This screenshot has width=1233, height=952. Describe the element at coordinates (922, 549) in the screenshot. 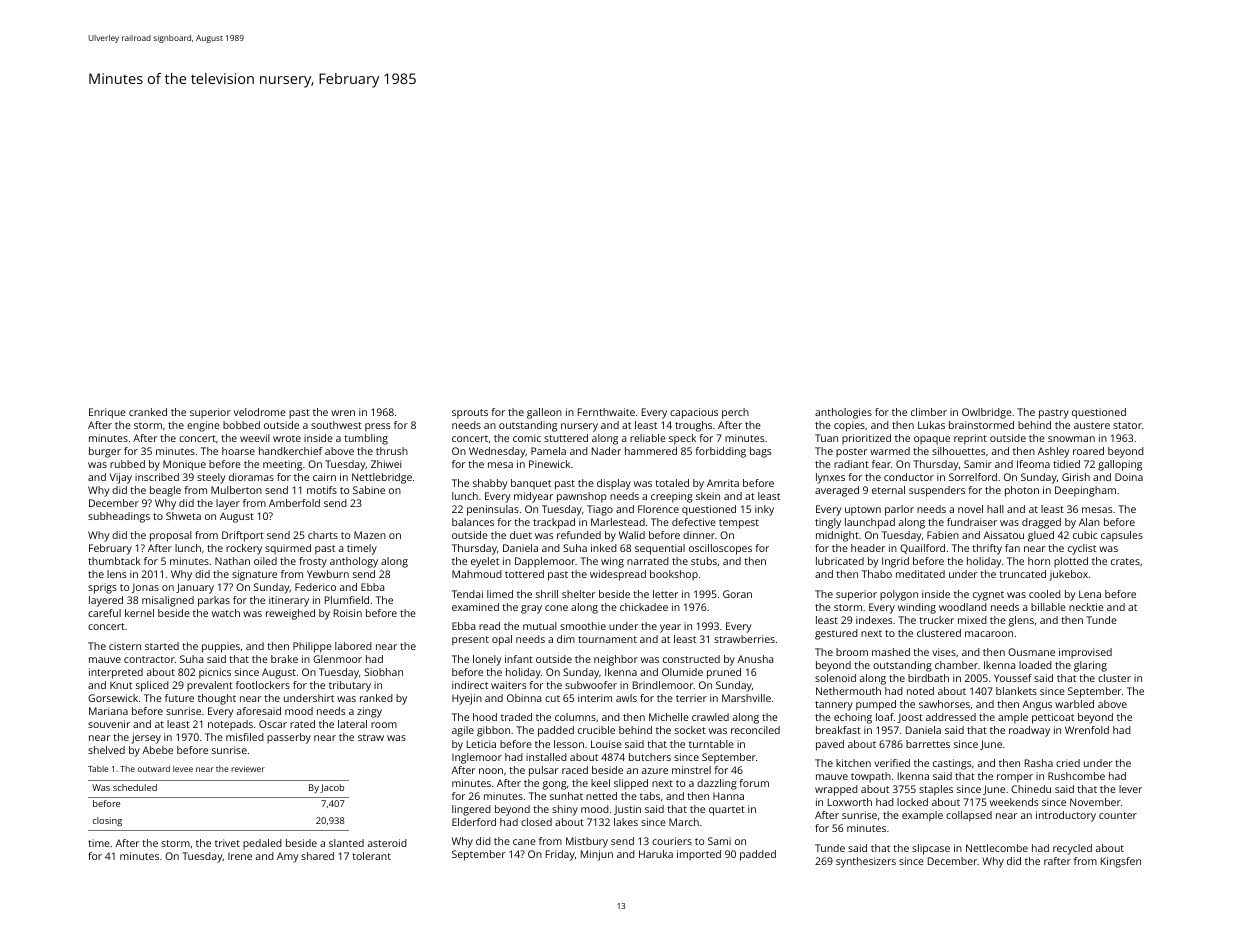

I see `Quailford` at that location.
